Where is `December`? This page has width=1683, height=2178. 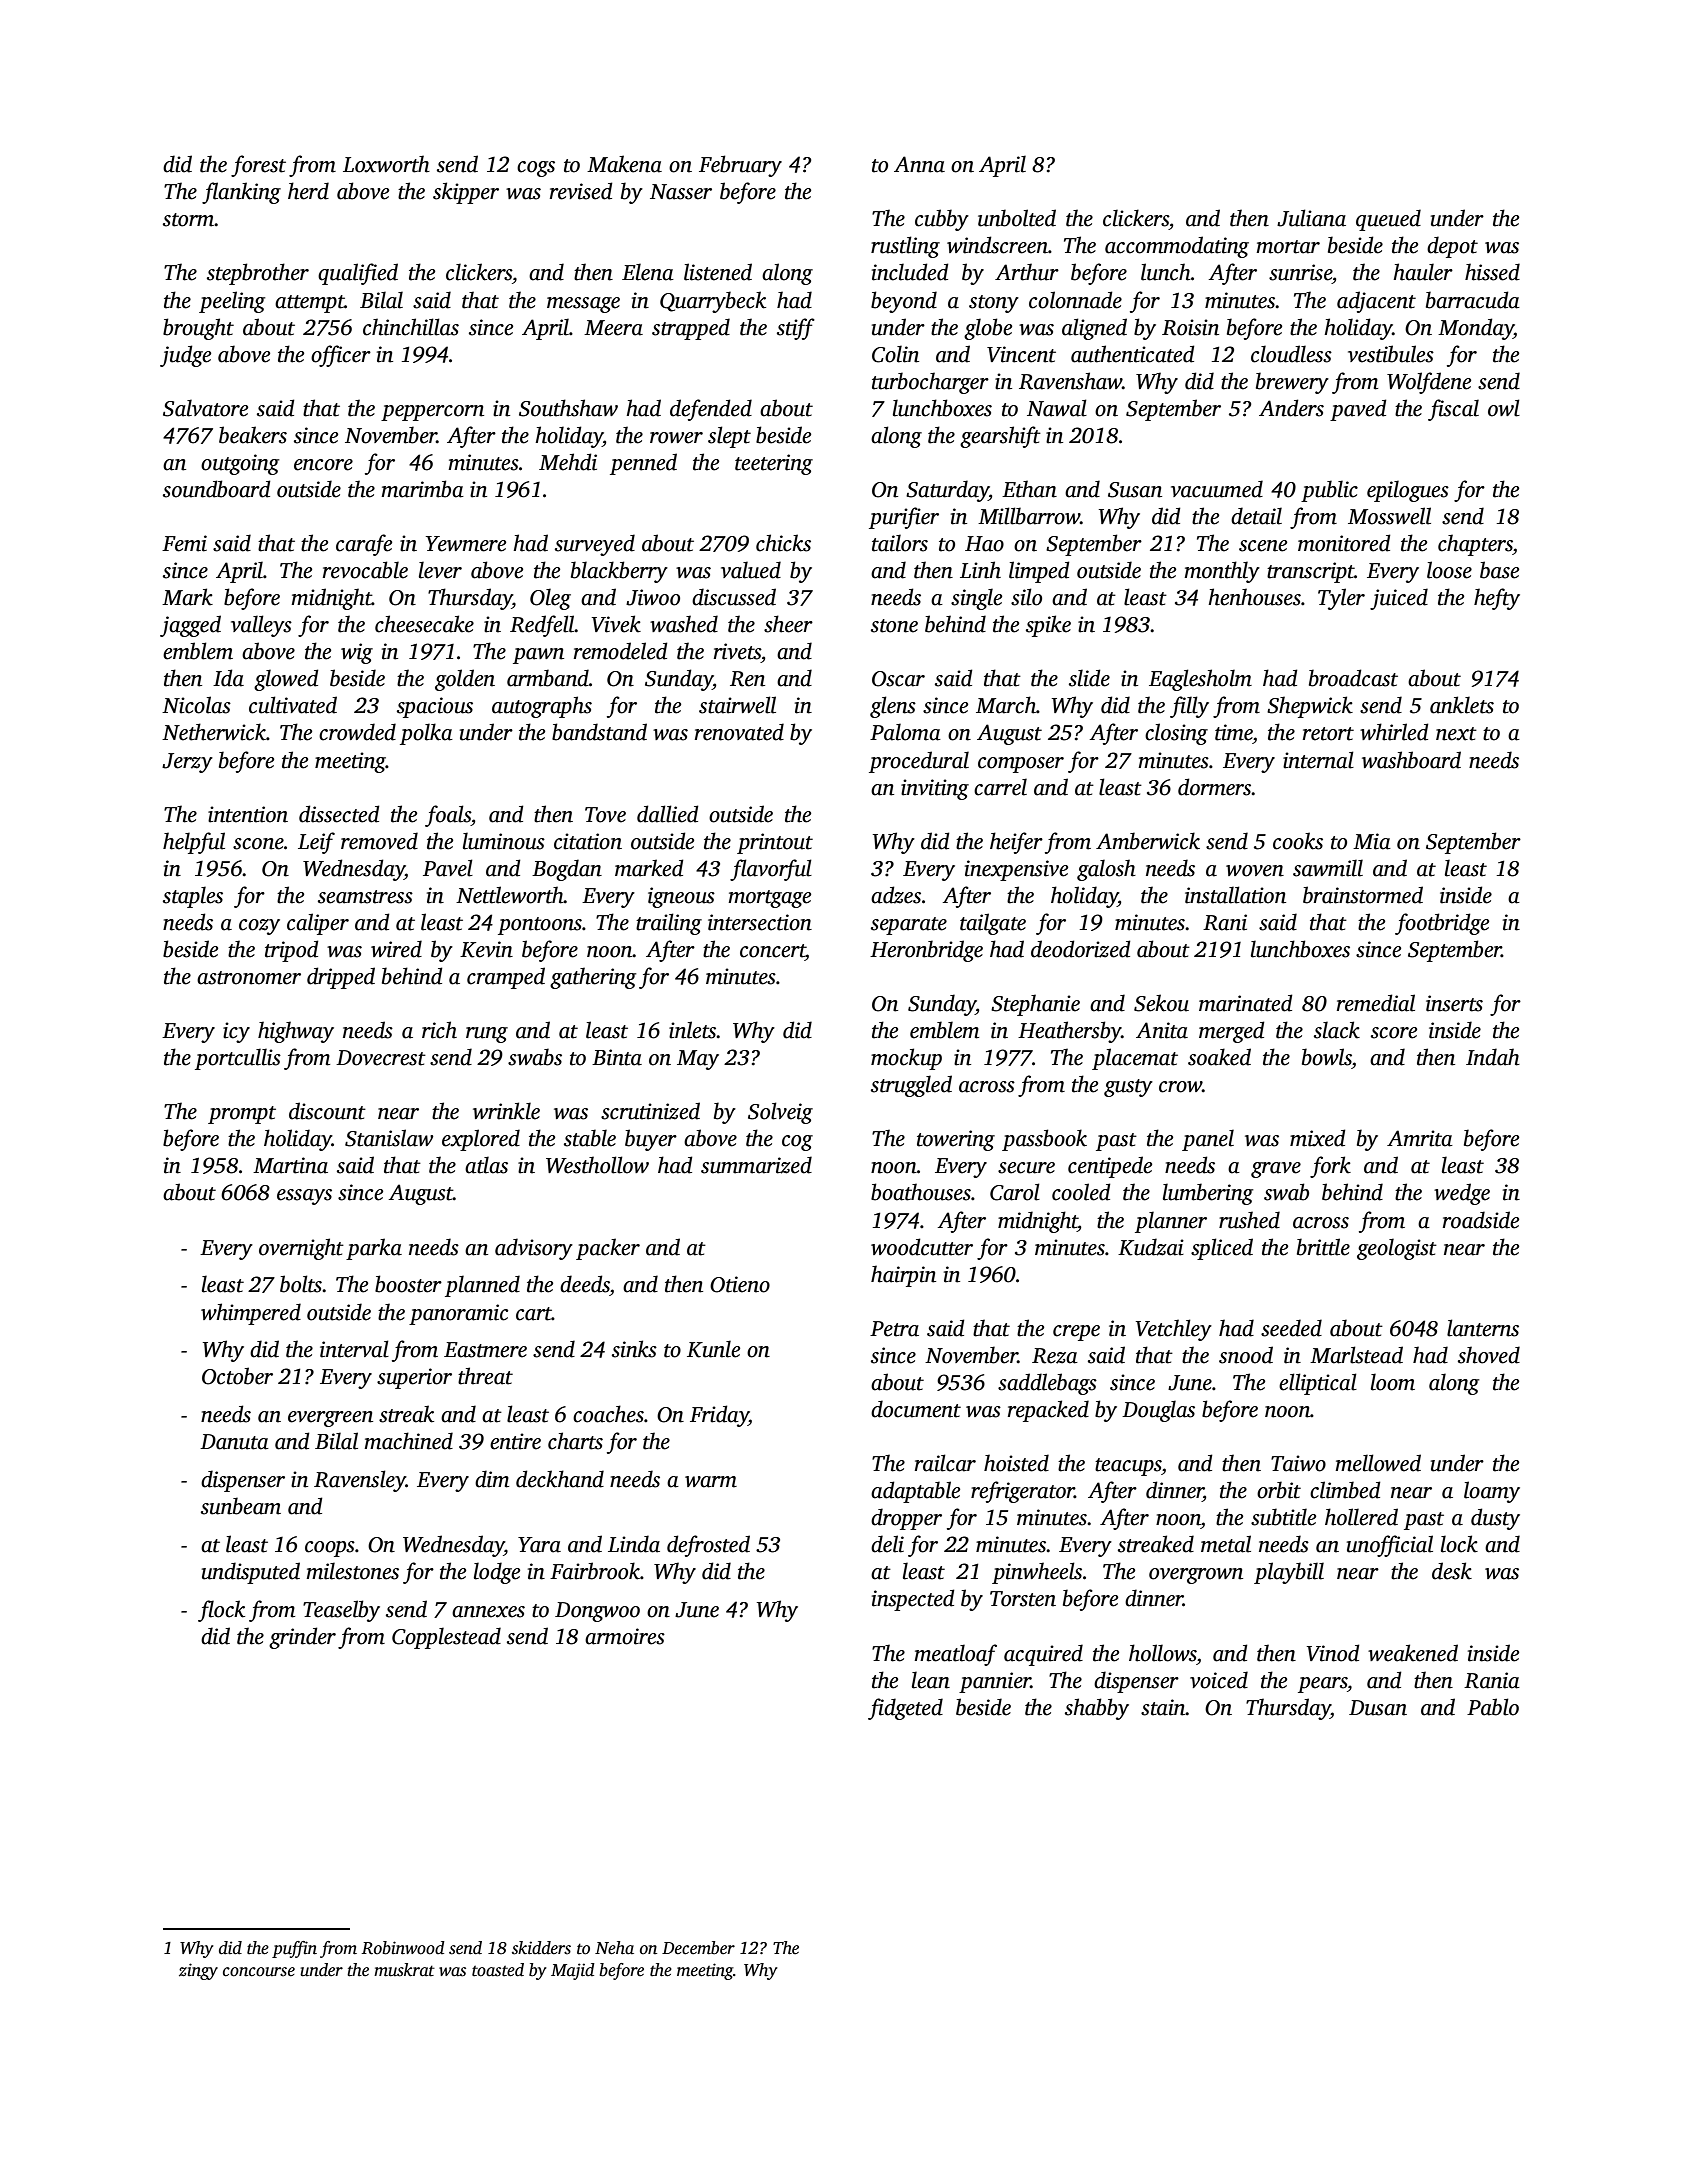 December is located at coordinates (698, 1948).
